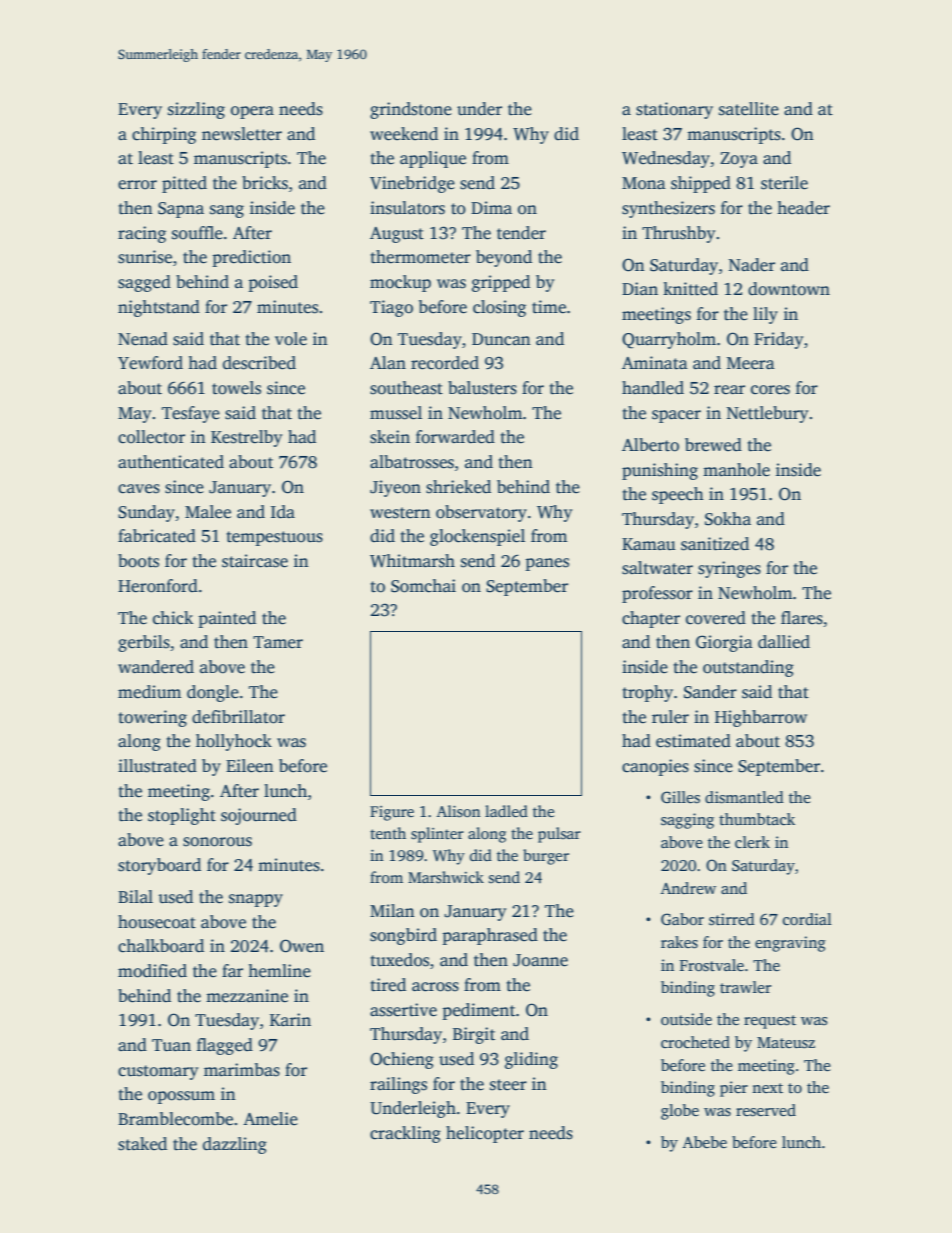 This screenshot has height=1233, width=952. I want to click on Malee, so click(208, 512).
